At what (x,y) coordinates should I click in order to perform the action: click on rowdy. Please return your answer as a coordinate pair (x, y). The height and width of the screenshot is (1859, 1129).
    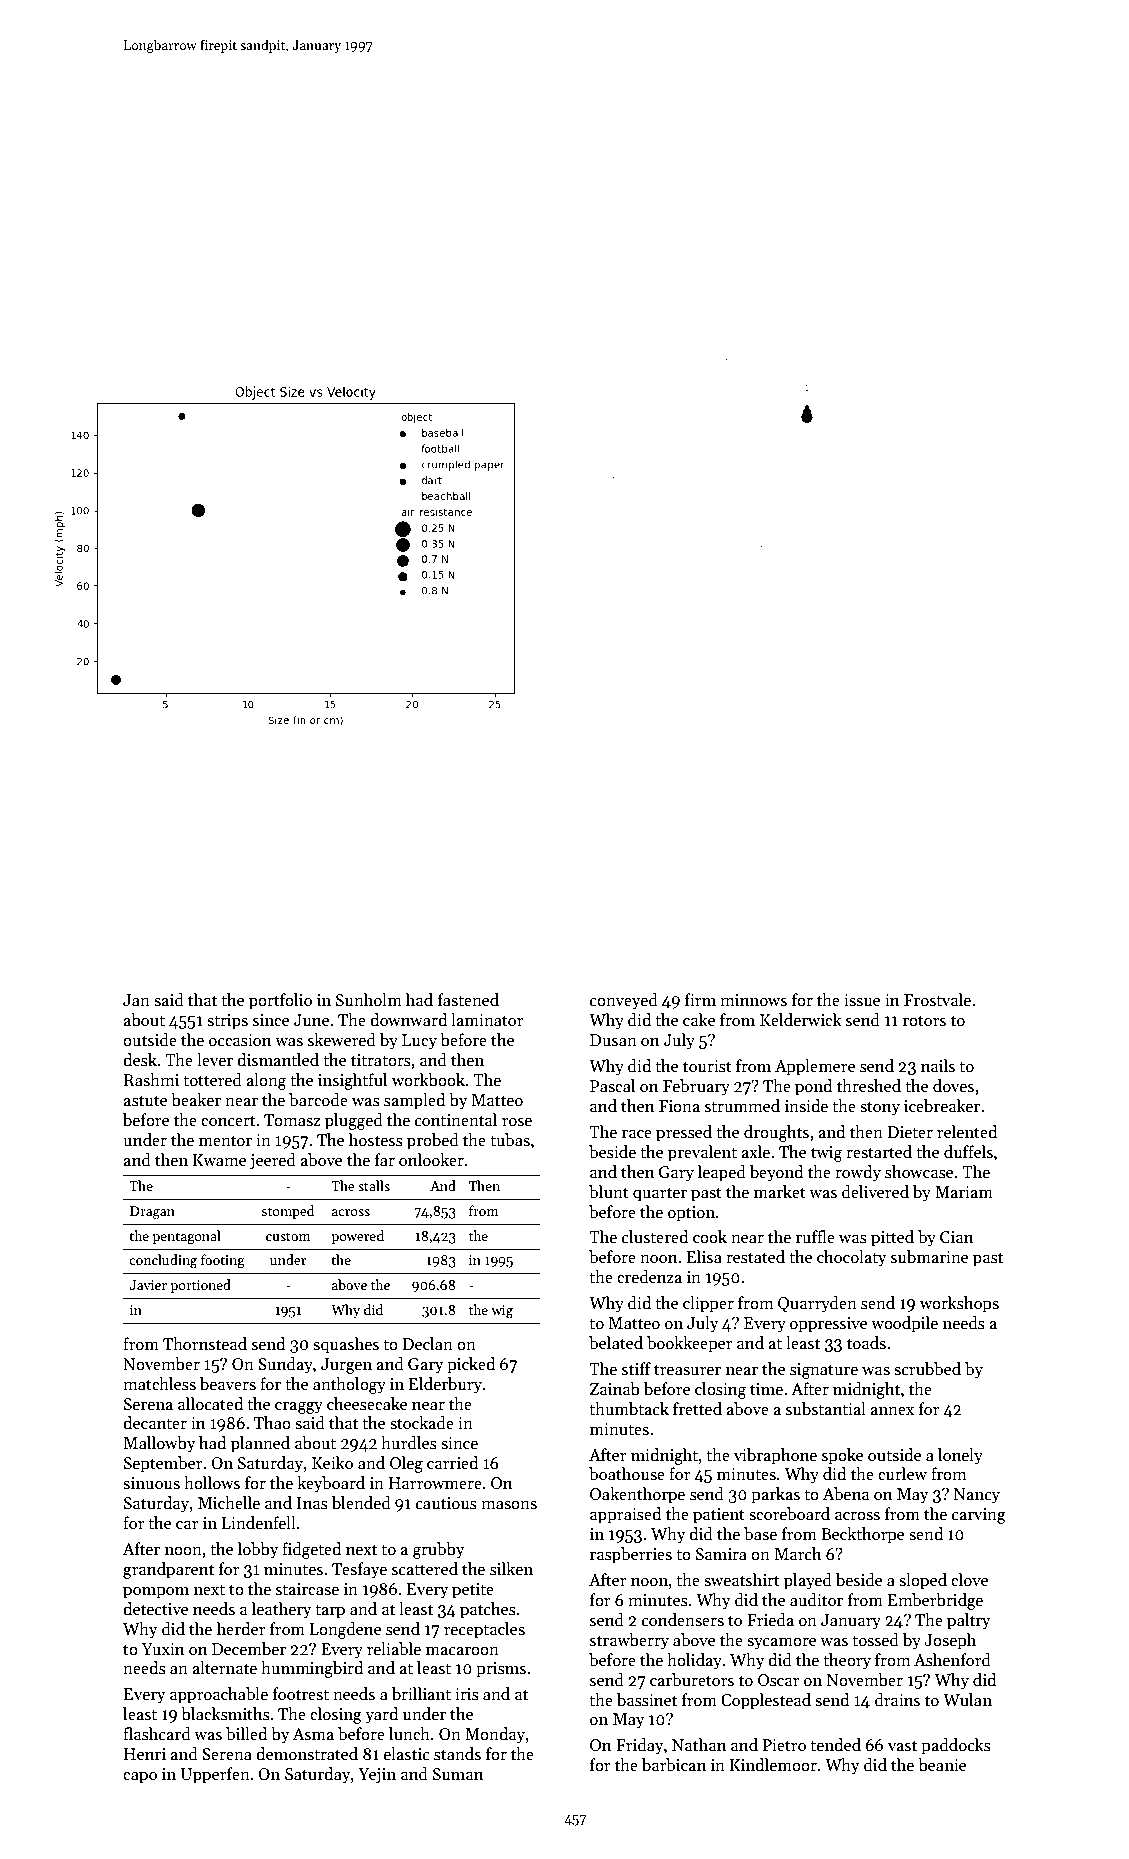
    Looking at the image, I should click on (858, 1173).
